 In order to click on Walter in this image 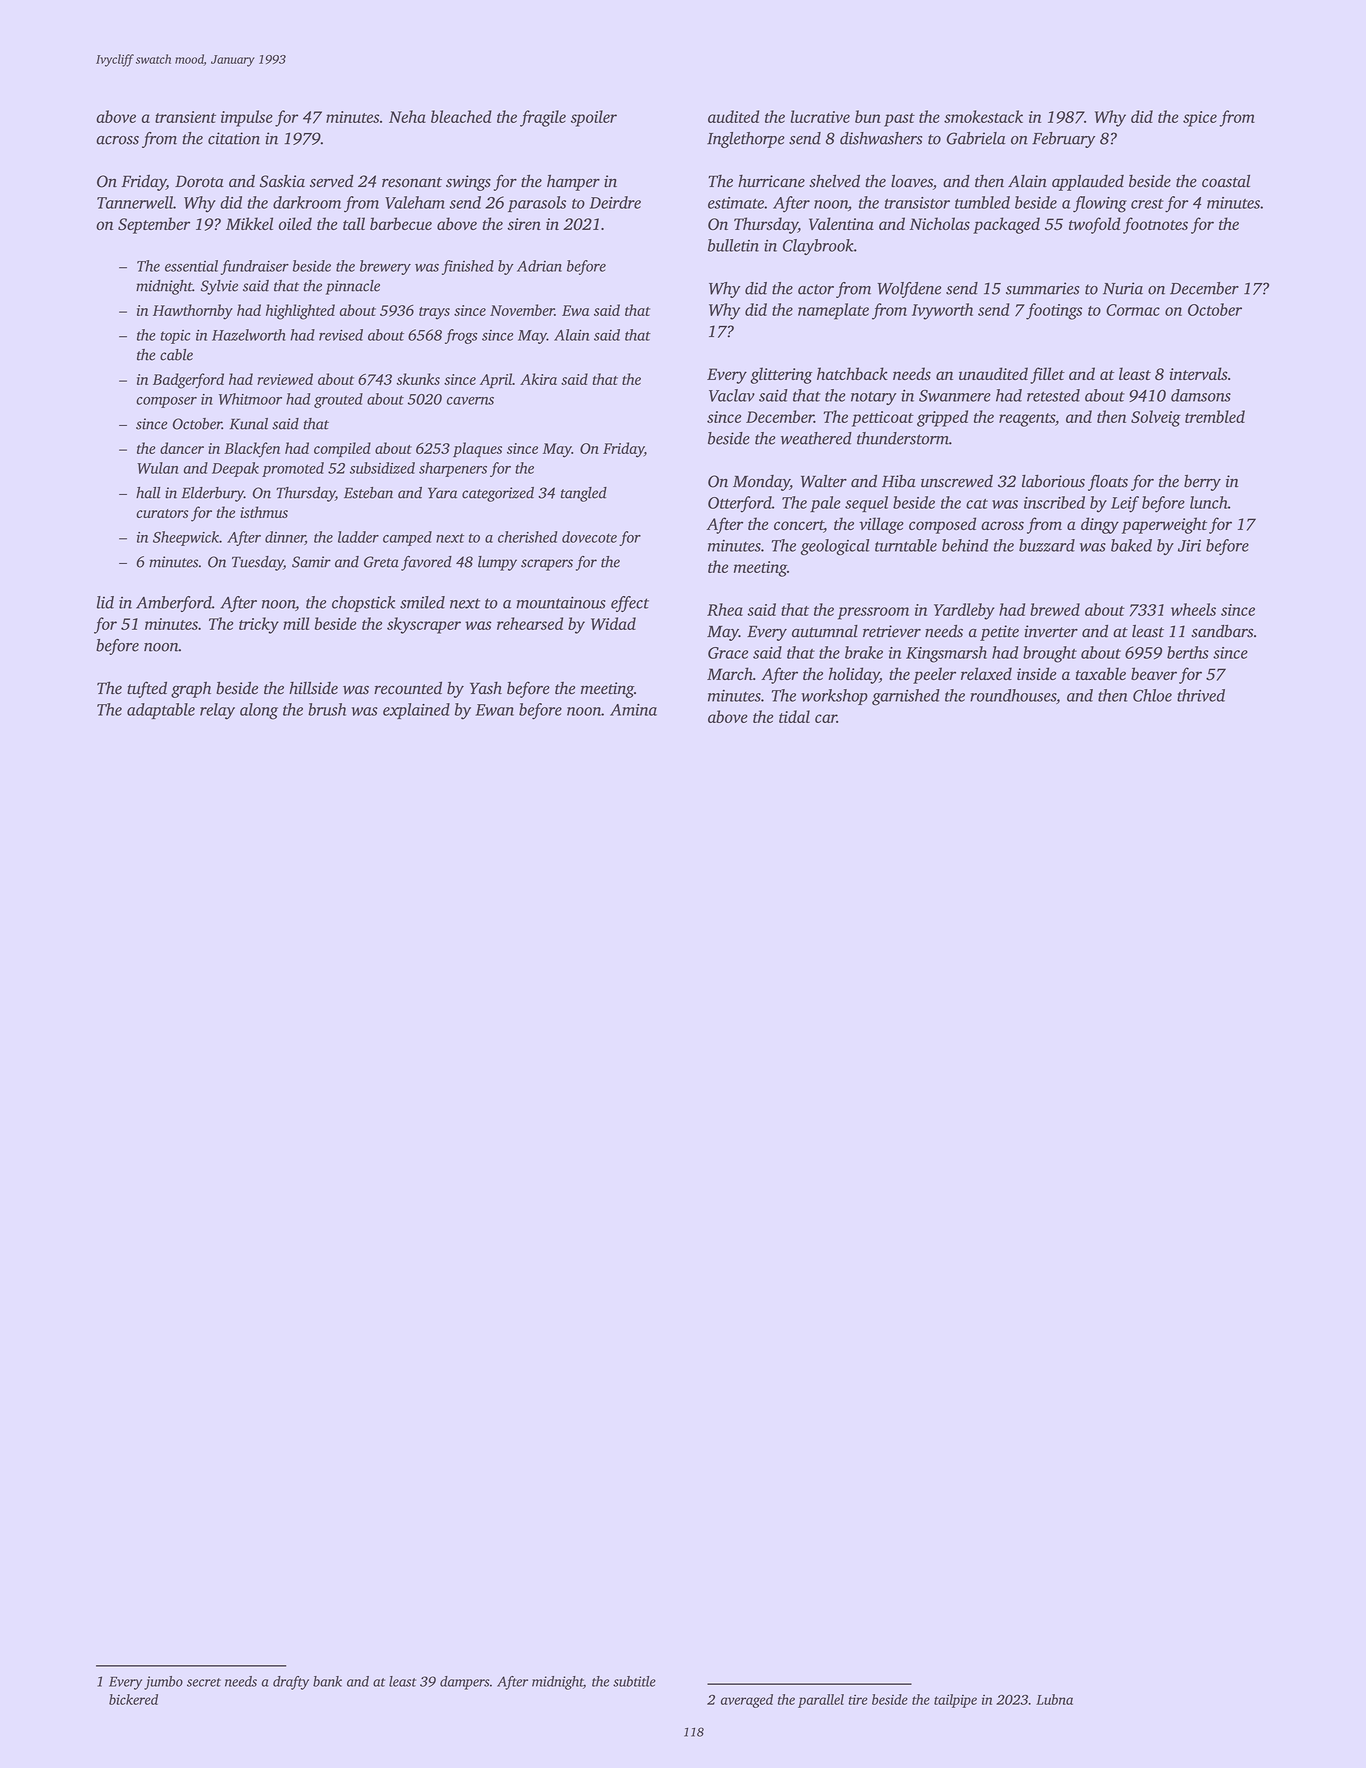, I will do `click(824, 481)`.
